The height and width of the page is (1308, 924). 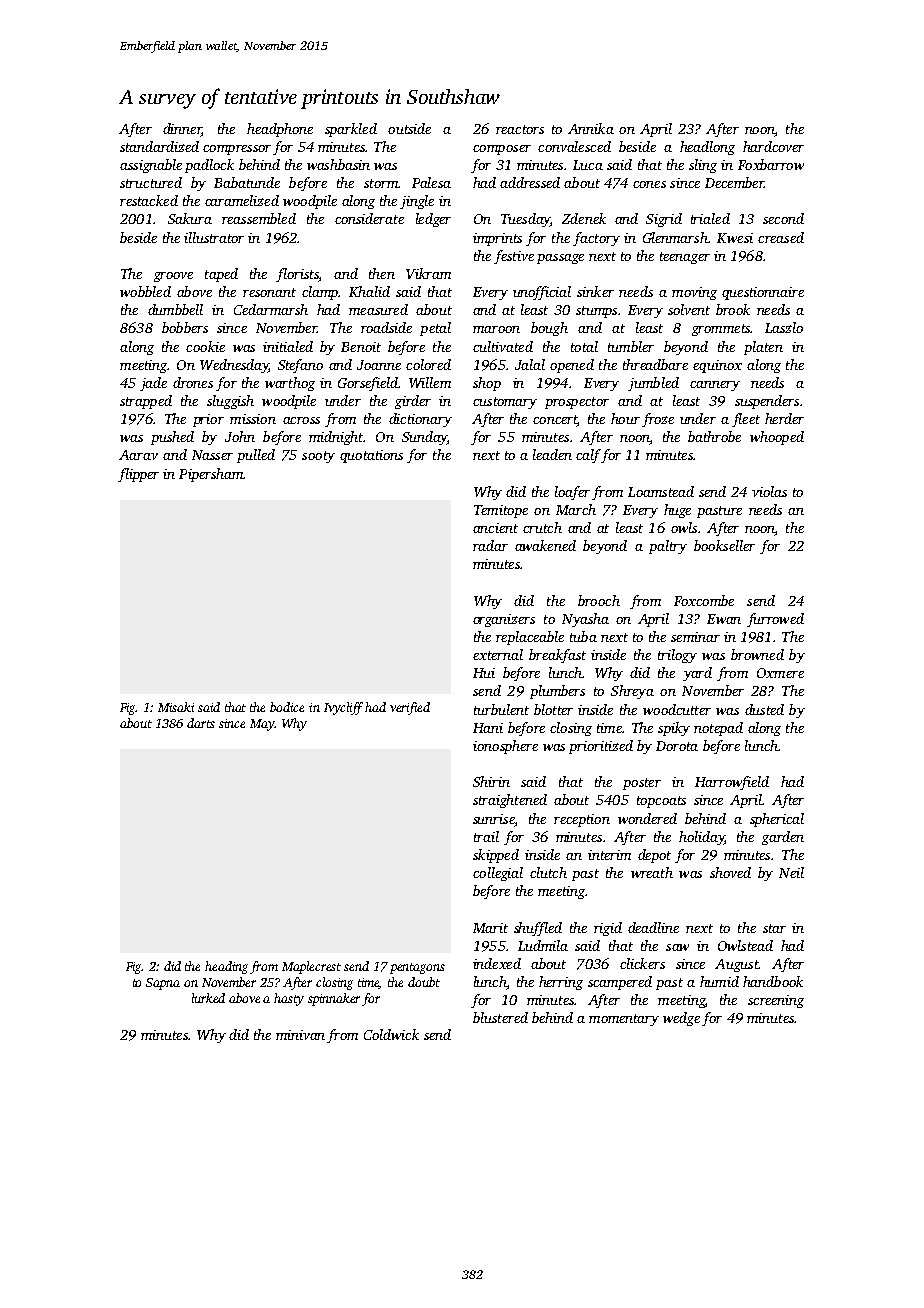 What do you see at coordinates (498, 874) in the page?
I see `collegial` at bounding box center [498, 874].
